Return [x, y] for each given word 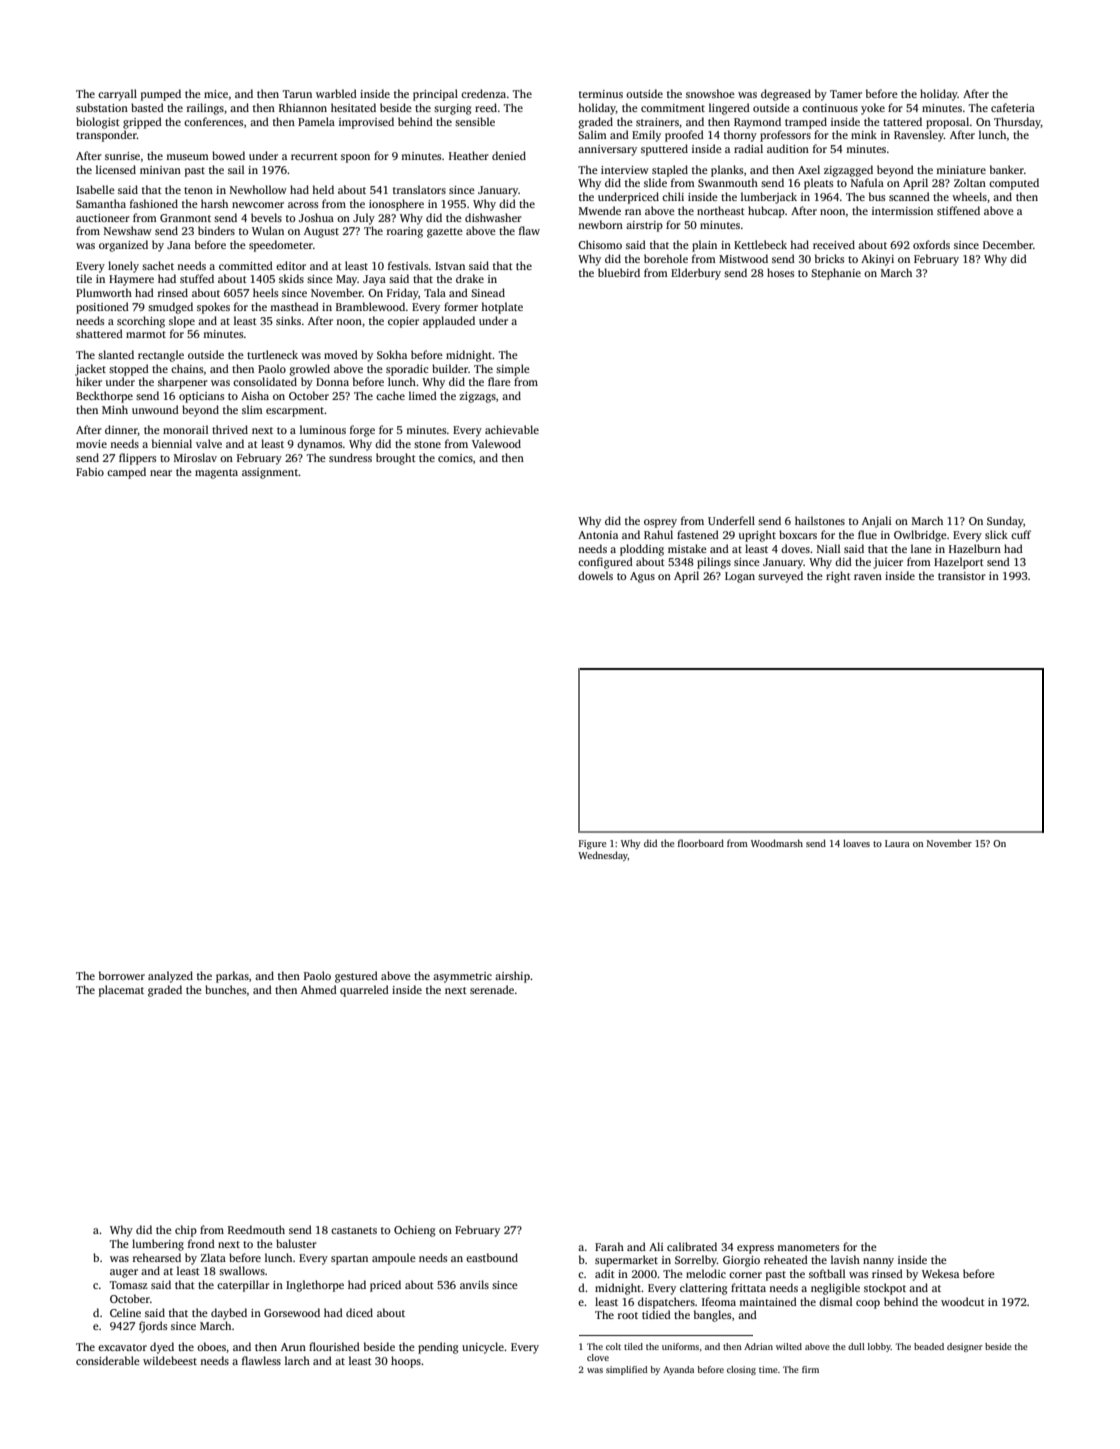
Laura [897, 843]
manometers [808, 1247]
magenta [216, 474]
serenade [492, 989]
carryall [117, 95]
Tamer [846, 94]
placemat [121, 991]
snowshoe [710, 93]
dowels [595, 575]
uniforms [680, 1346]
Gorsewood [292, 1312]
